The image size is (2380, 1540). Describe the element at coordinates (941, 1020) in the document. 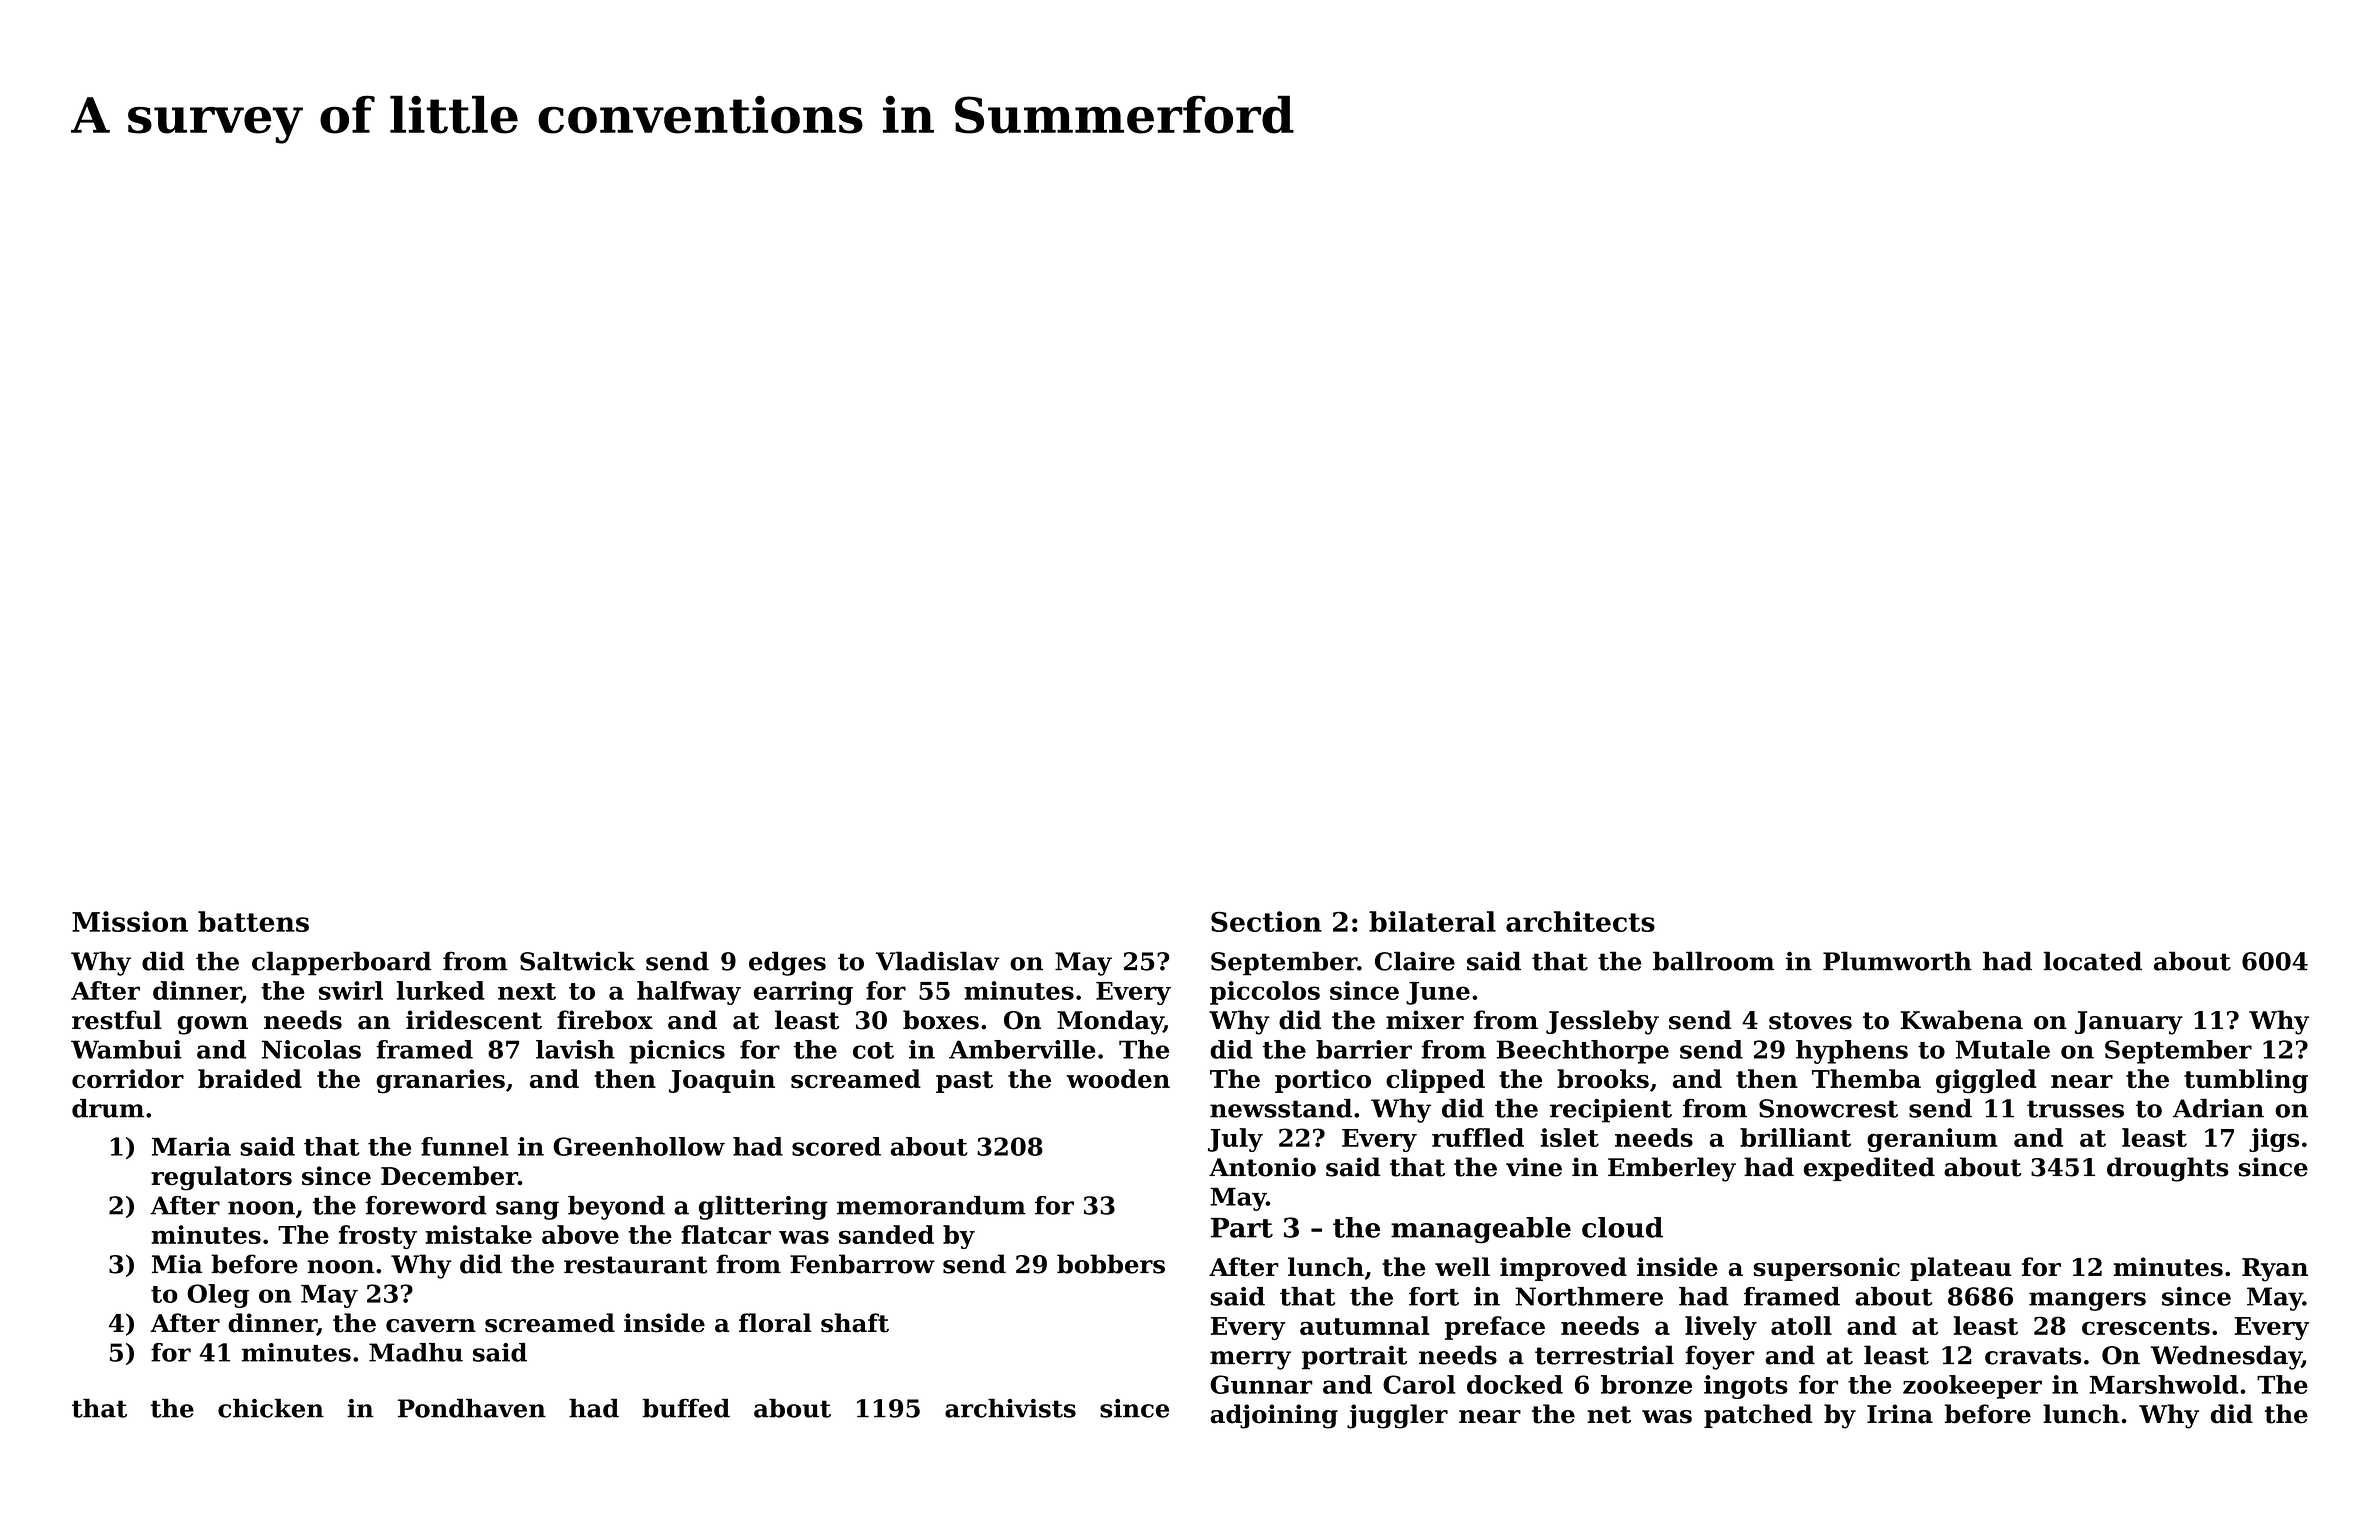

I see `boxes` at that location.
